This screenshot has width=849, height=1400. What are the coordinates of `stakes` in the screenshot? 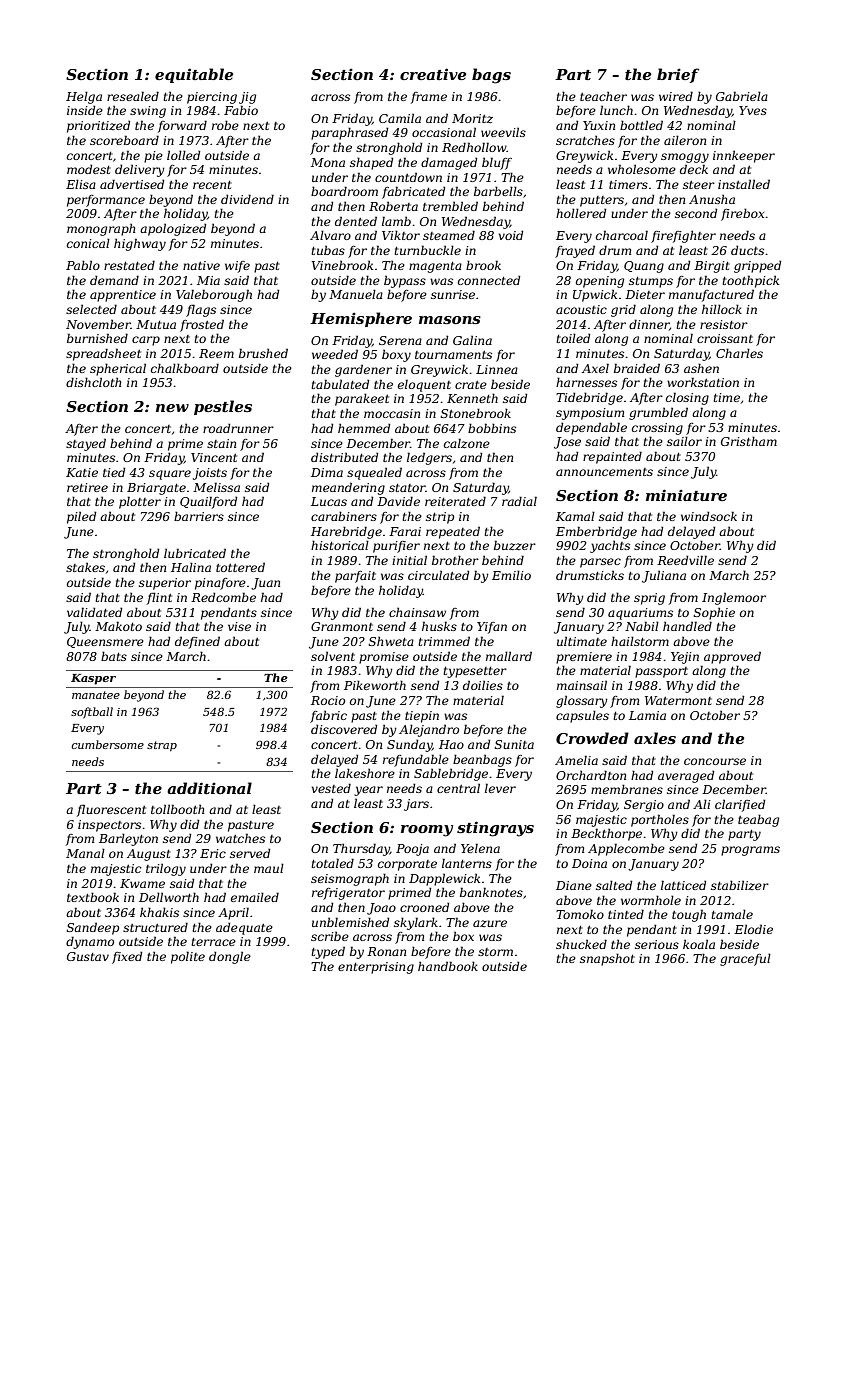 It's located at (85, 567).
